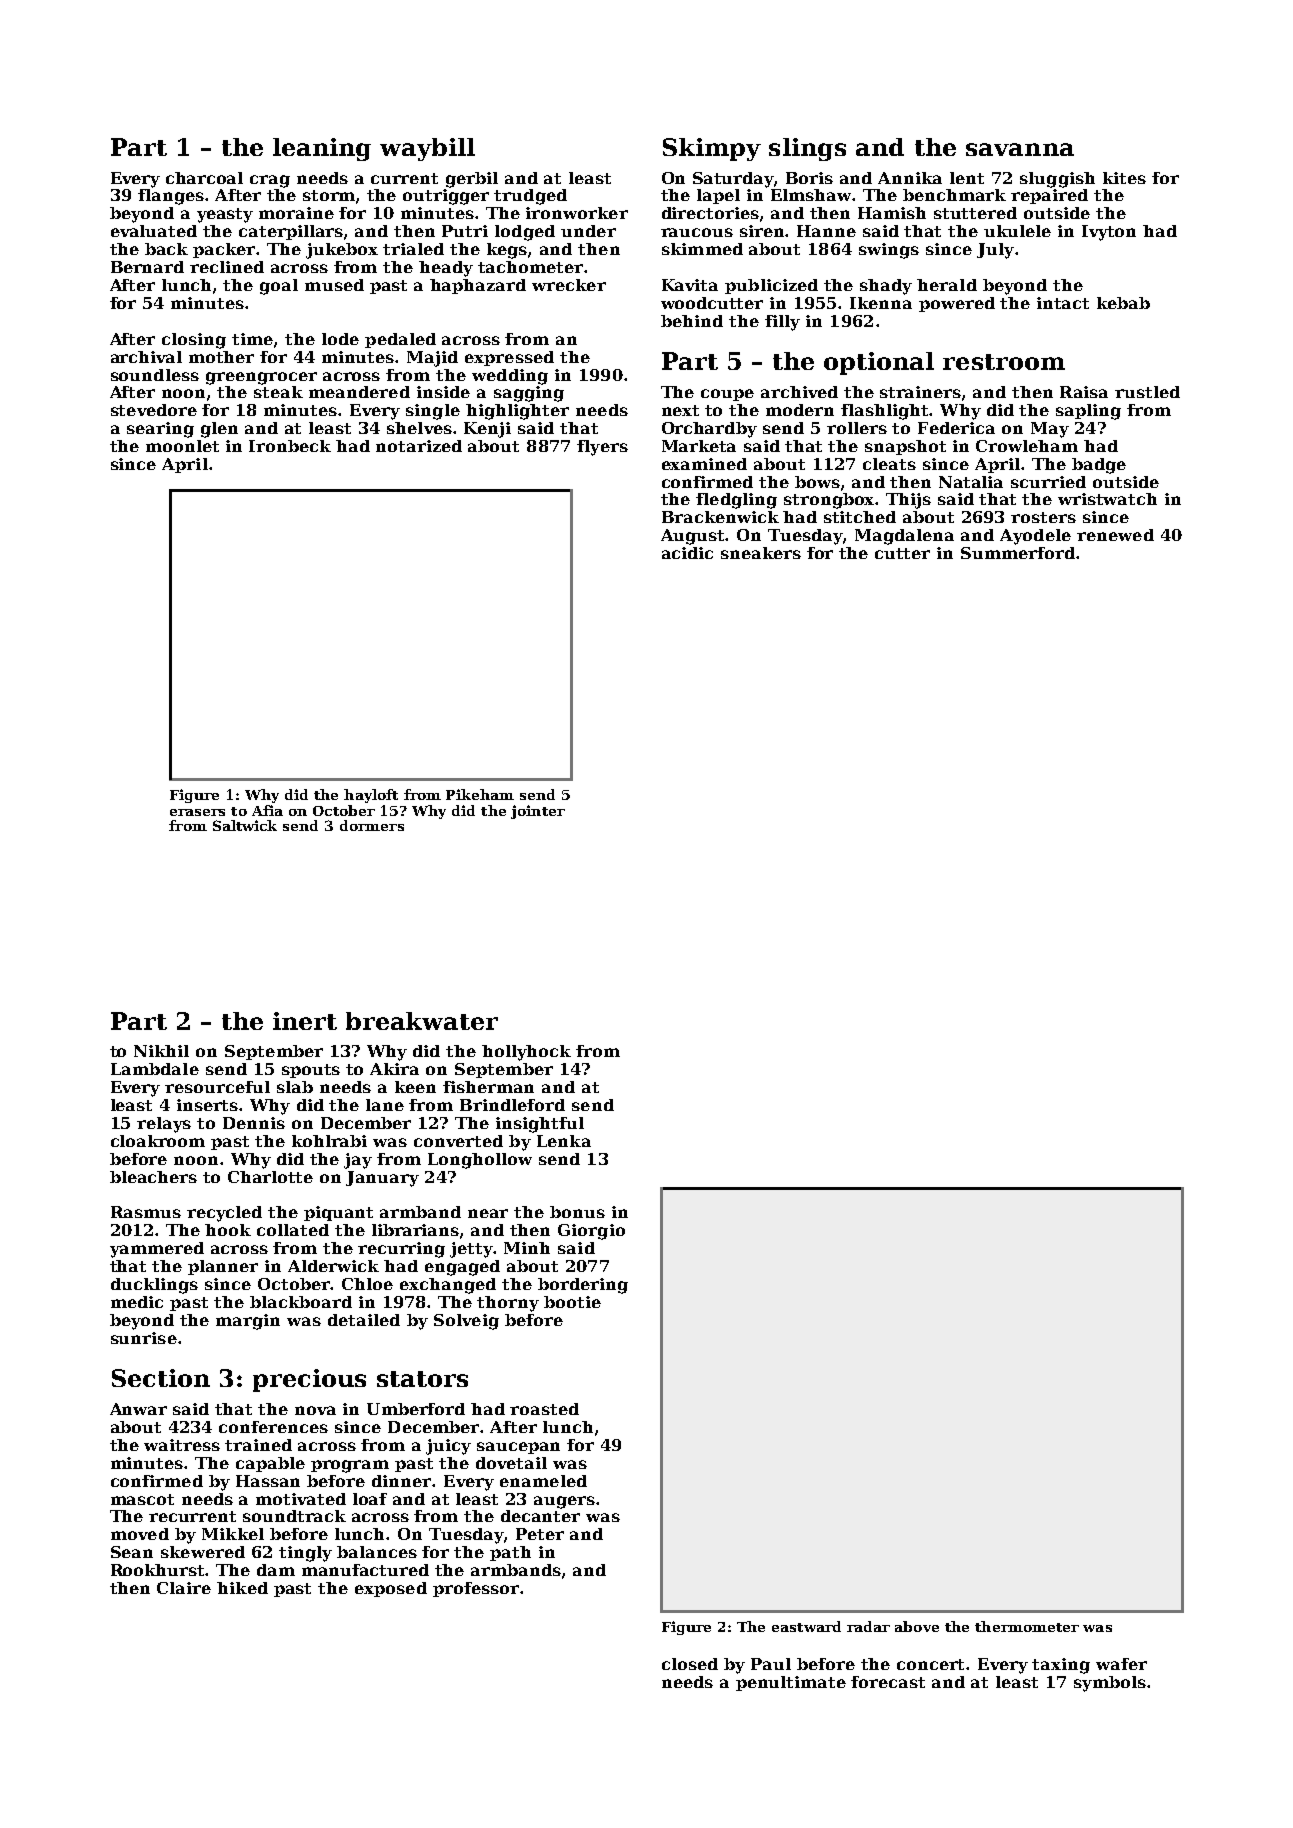 The image size is (1293, 1828). What do you see at coordinates (153, 1177) in the page?
I see `bleachers` at bounding box center [153, 1177].
